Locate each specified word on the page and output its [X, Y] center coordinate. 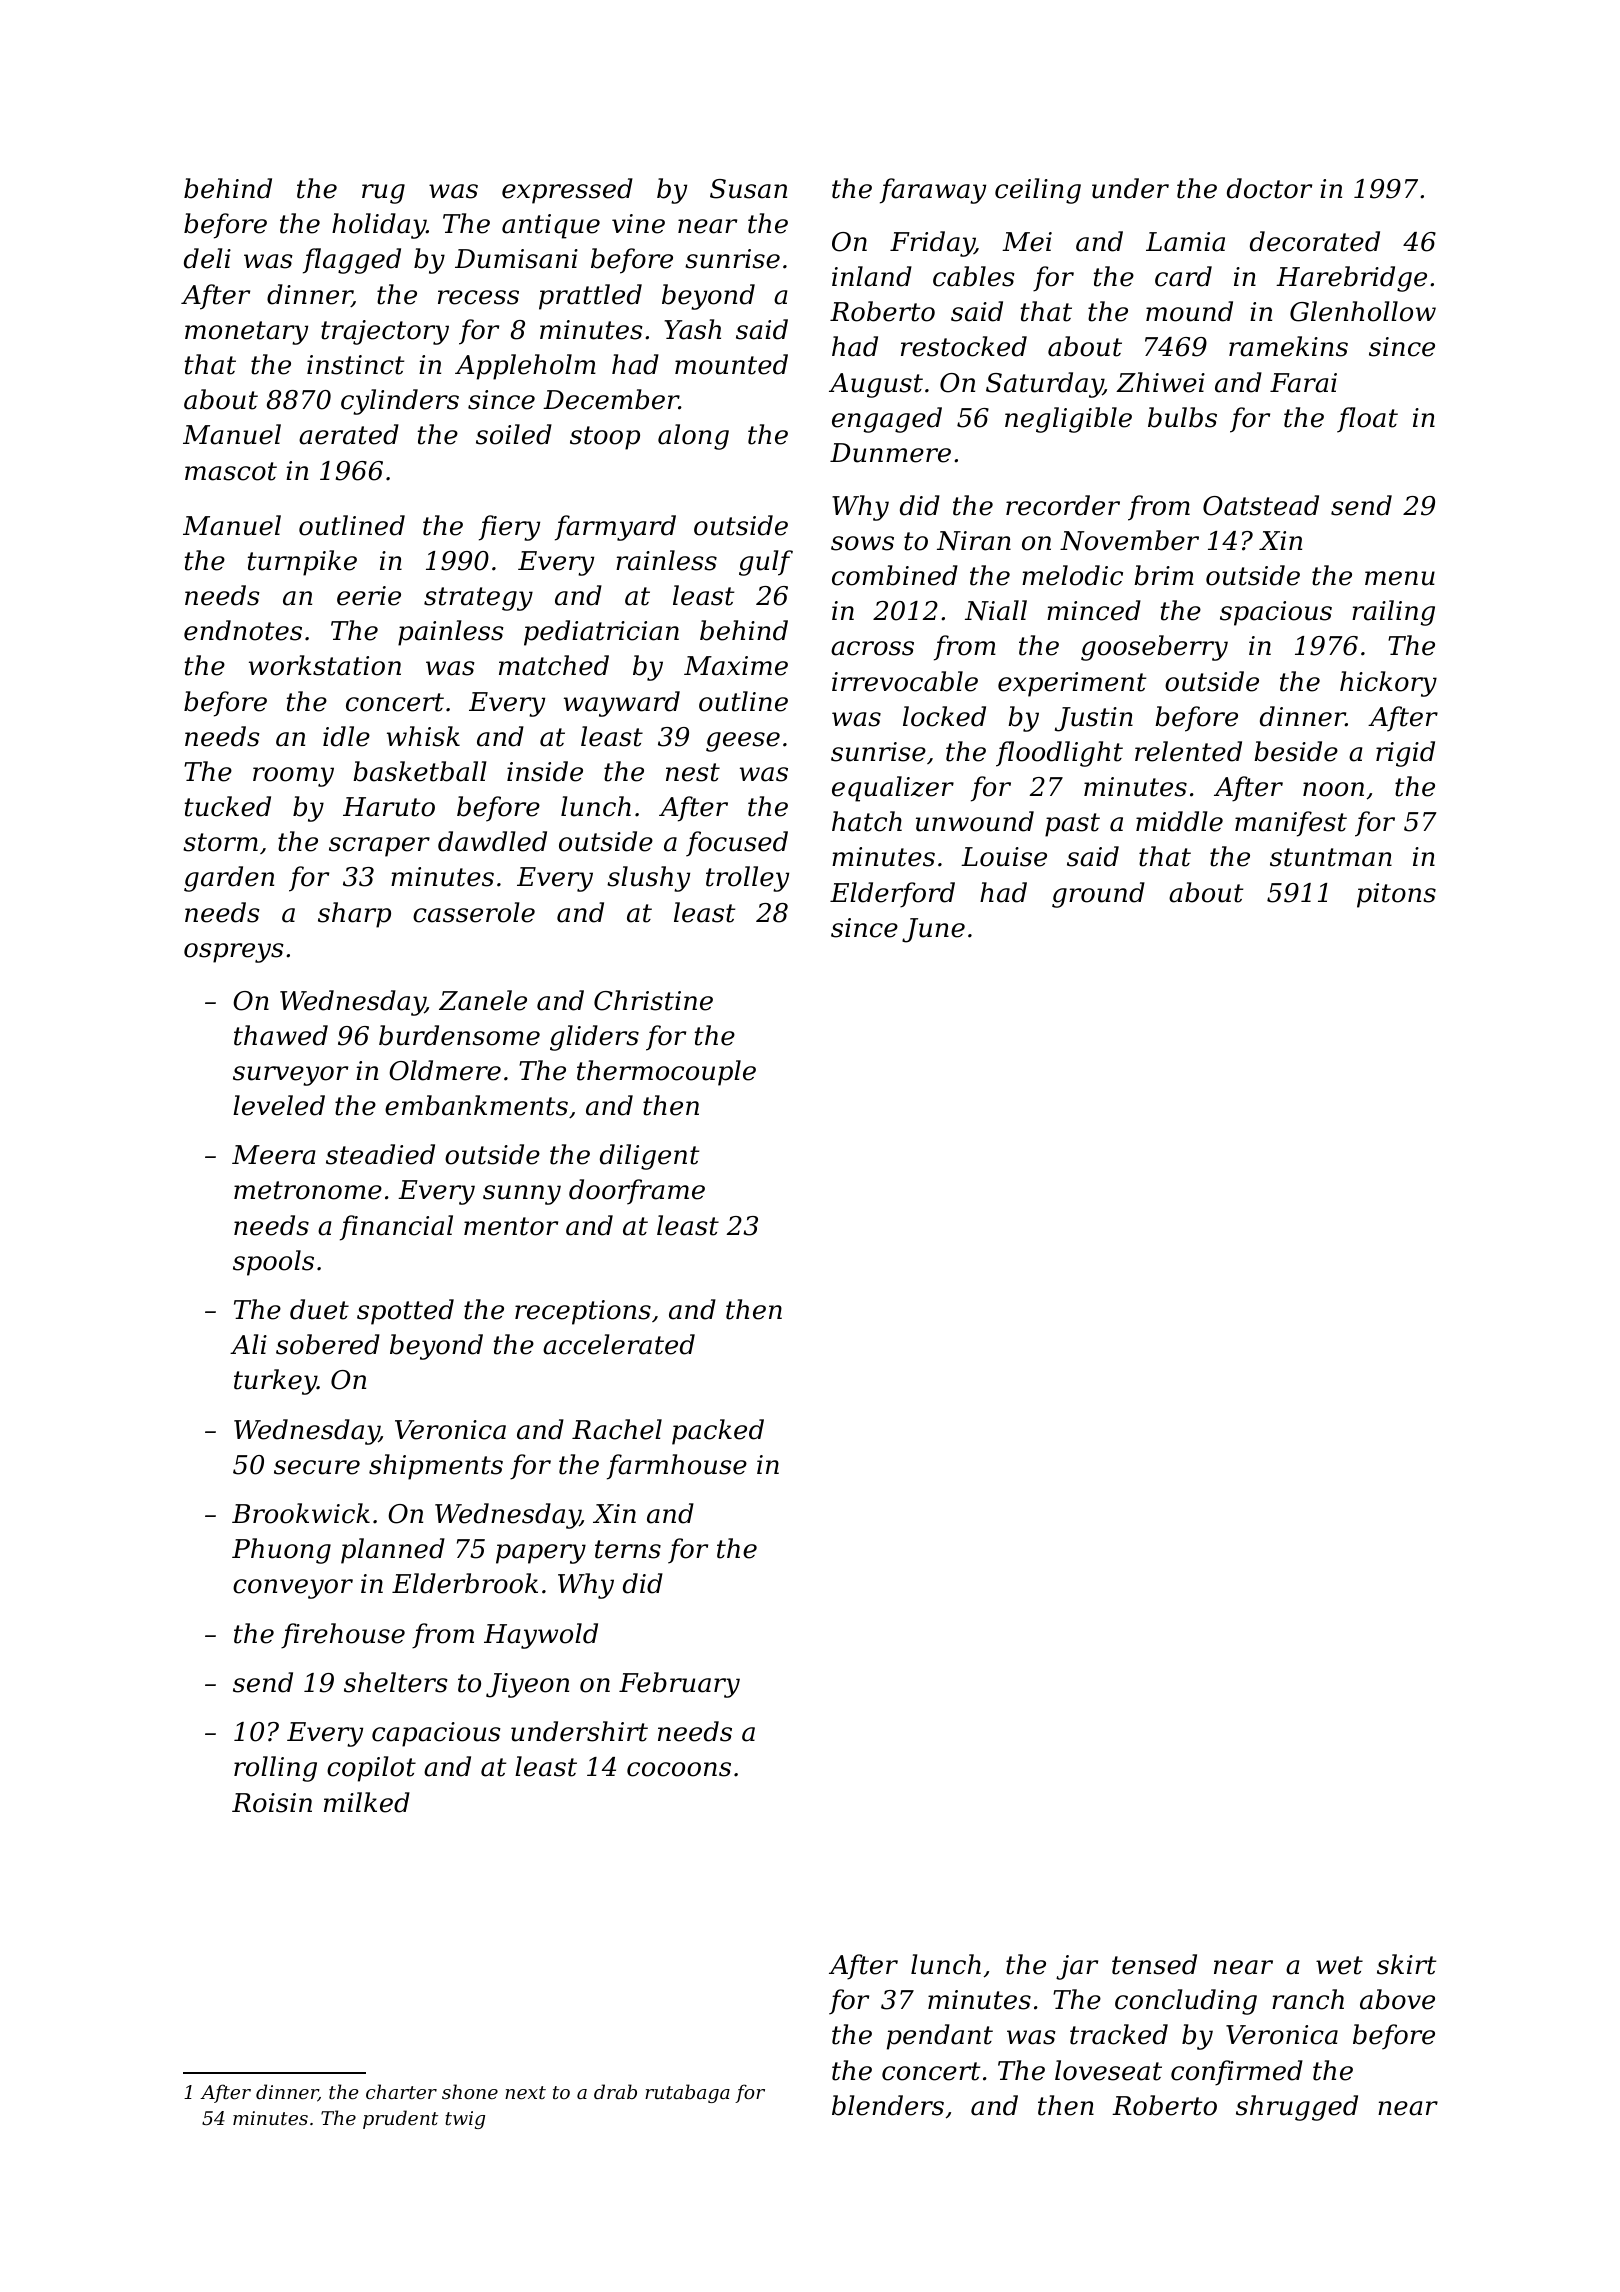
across [872, 648]
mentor [511, 1226]
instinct [355, 365]
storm [220, 842]
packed [718, 1432]
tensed [1154, 1964]
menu [1400, 578]
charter [401, 2091]
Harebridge [1351, 279]
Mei [1027, 242]
